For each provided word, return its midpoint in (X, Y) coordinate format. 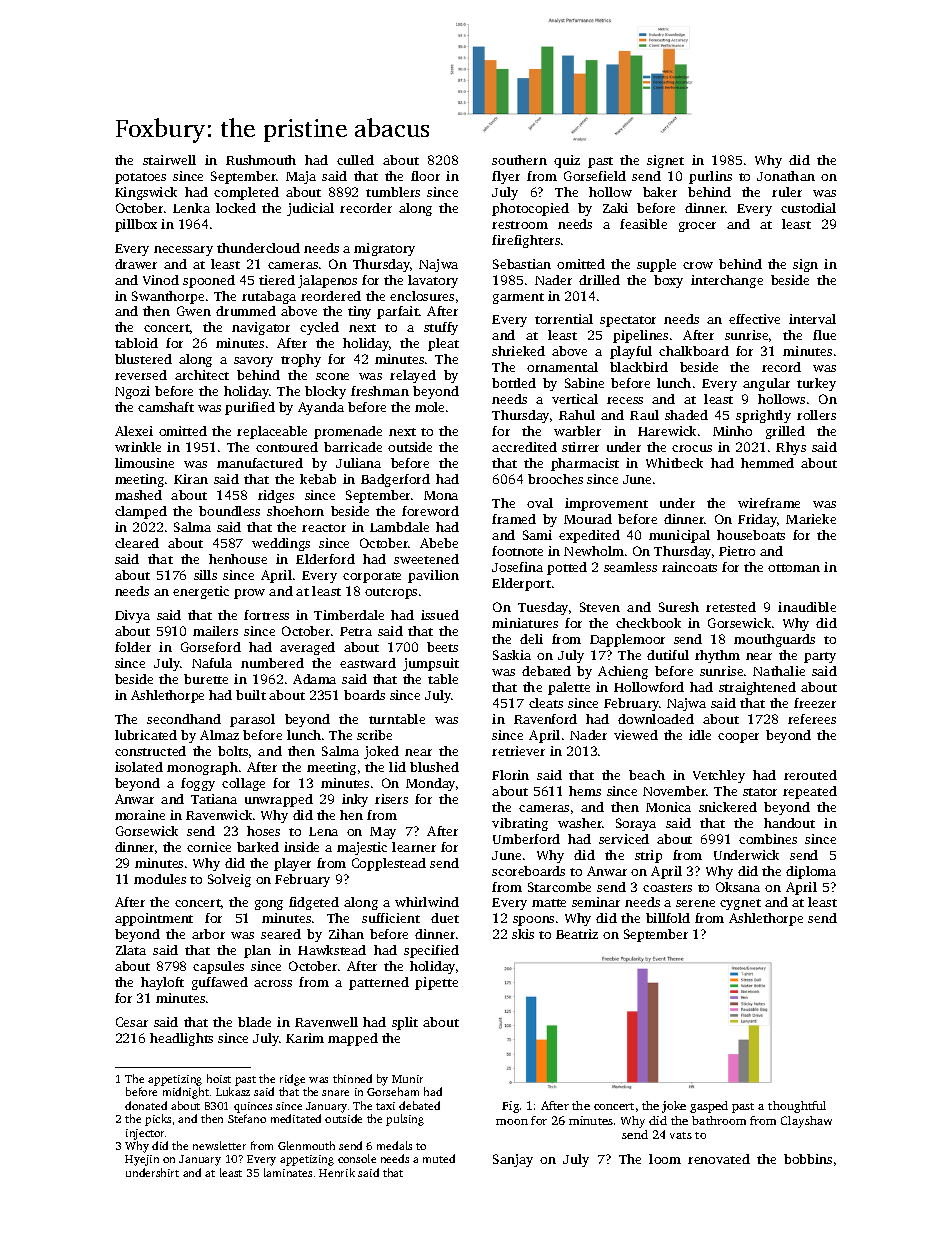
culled (355, 160)
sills (205, 575)
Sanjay (513, 1160)
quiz (567, 161)
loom (665, 1159)
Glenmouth (306, 1145)
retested (731, 607)
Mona (441, 495)
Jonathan (786, 176)
